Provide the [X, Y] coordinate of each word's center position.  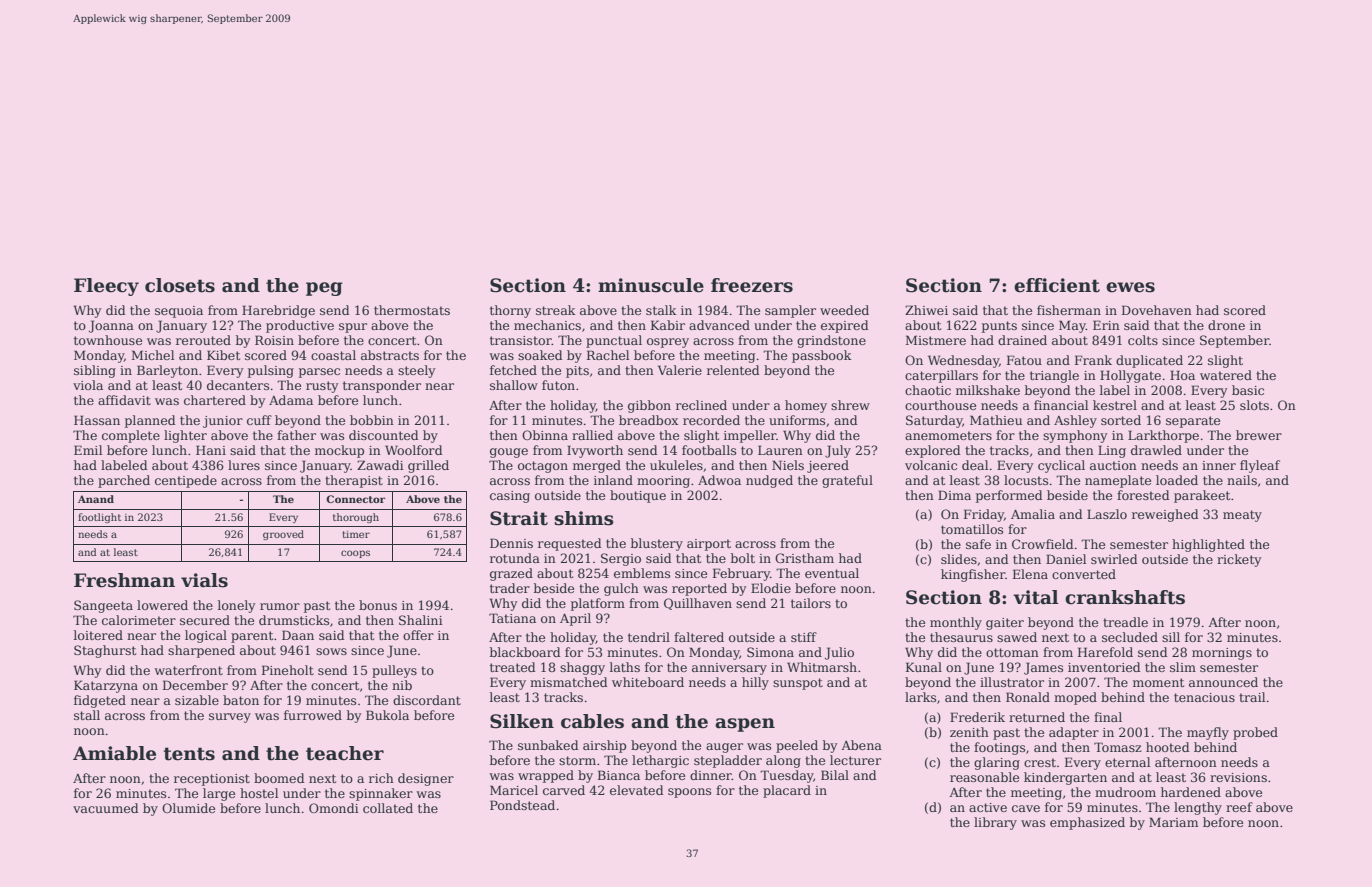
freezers [752, 285]
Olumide [188, 808]
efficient [1057, 285]
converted [1084, 574]
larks [920, 697]
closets [180, 285]
